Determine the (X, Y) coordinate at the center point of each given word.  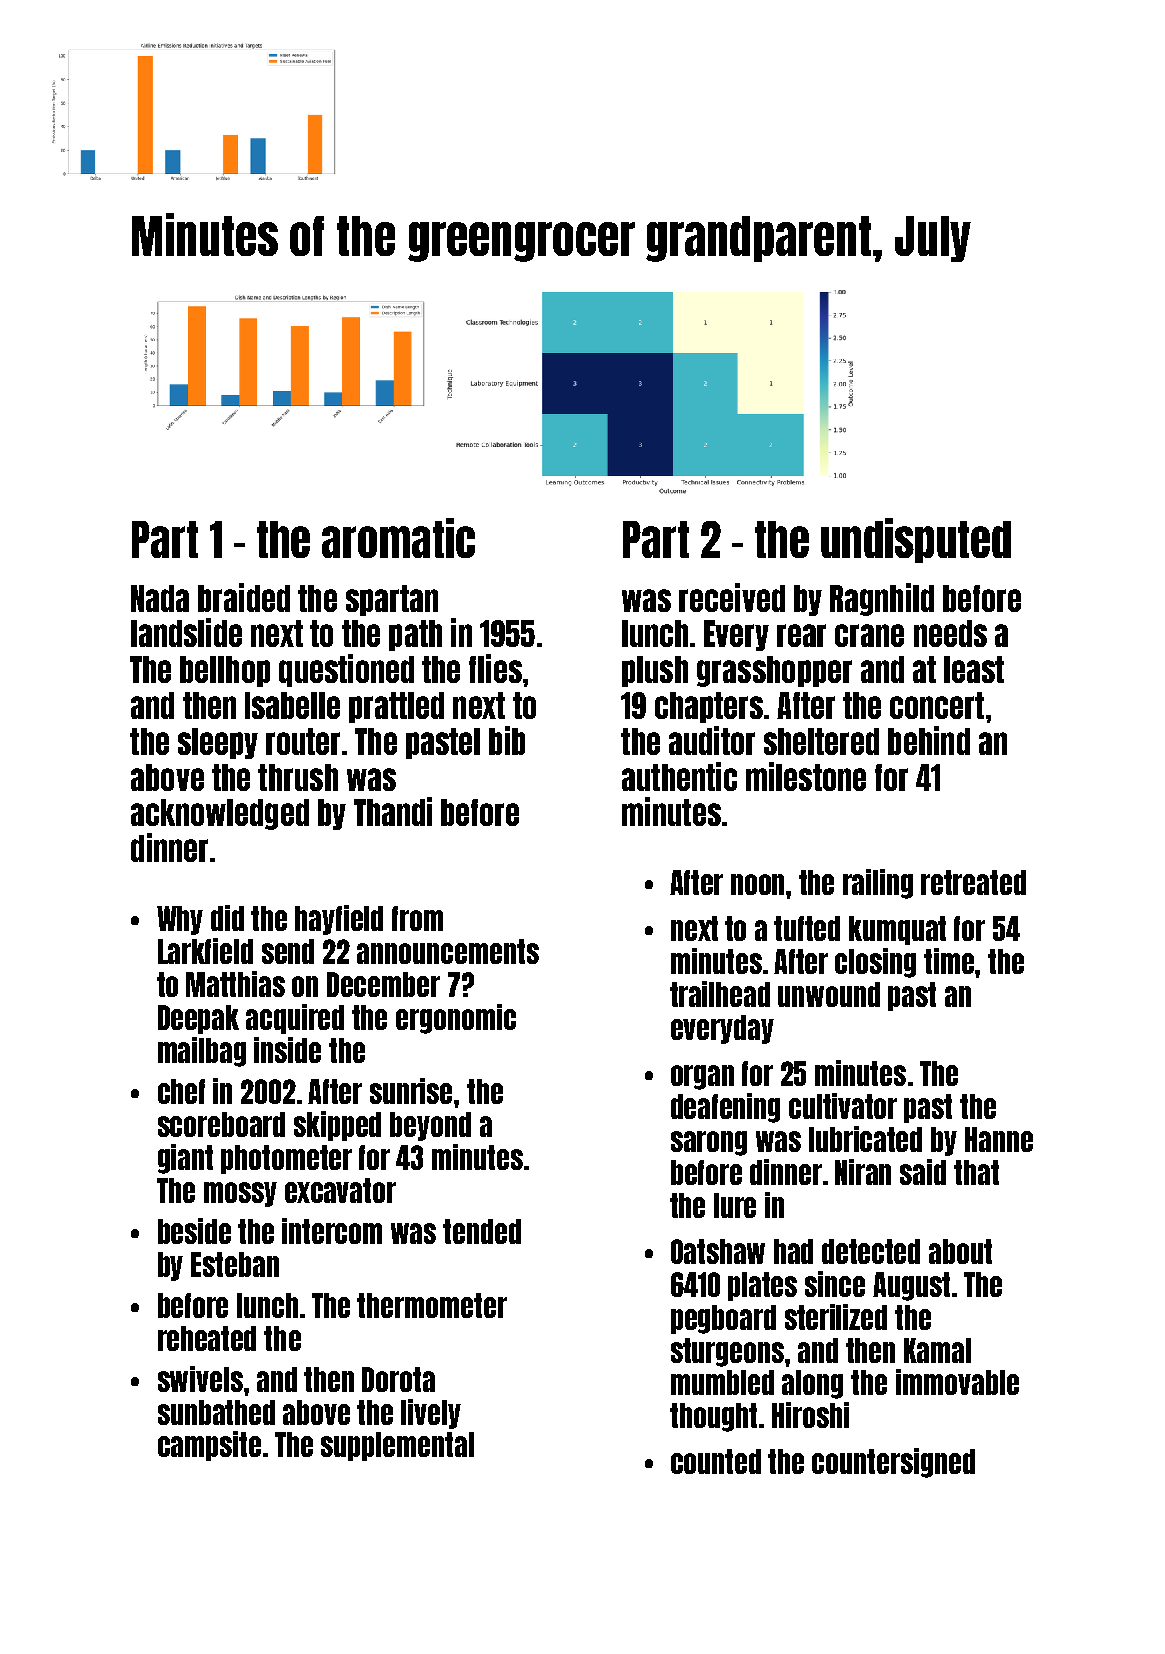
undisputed (916, 540)
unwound (829, 994)
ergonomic (456, 1019)
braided (244, 597)
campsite (209, 1446)
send (288, 951)
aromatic (398, 538)
